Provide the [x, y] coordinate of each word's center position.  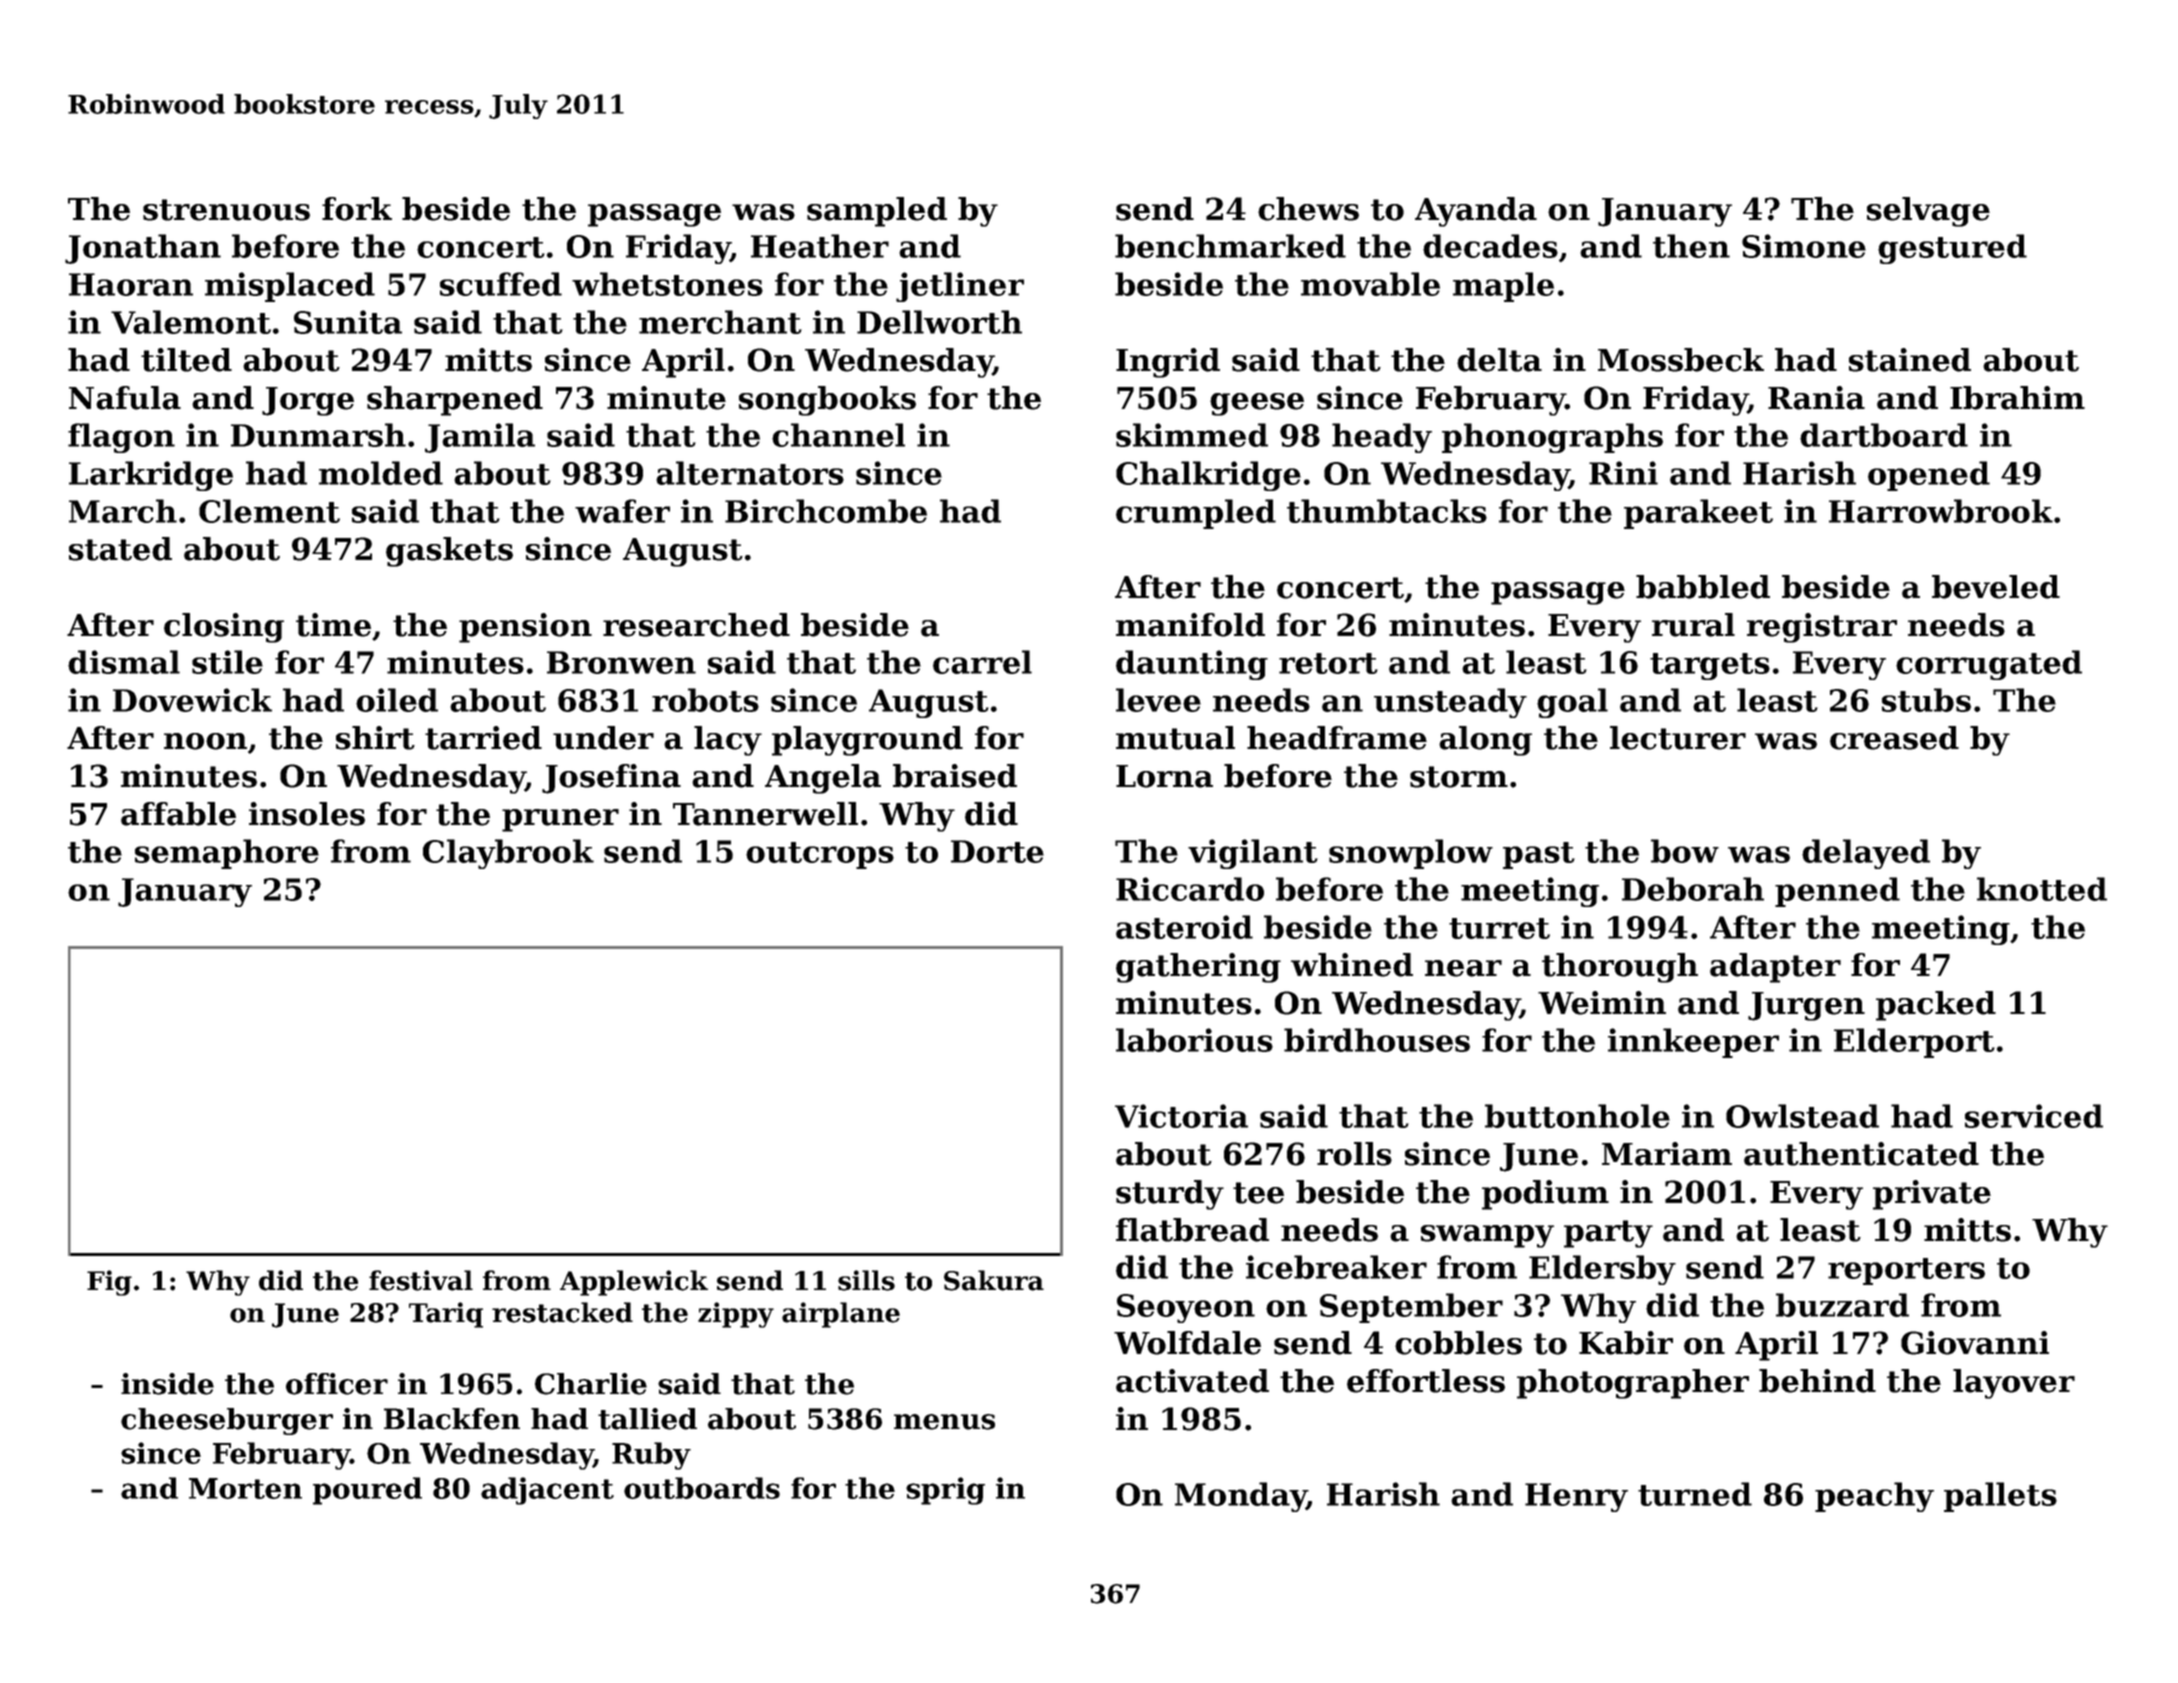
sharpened [455, 401]
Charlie [591, 1384]
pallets [2000, 1497]
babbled [1703, 587]
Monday [1241, 1497]
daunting [1192, 665]
